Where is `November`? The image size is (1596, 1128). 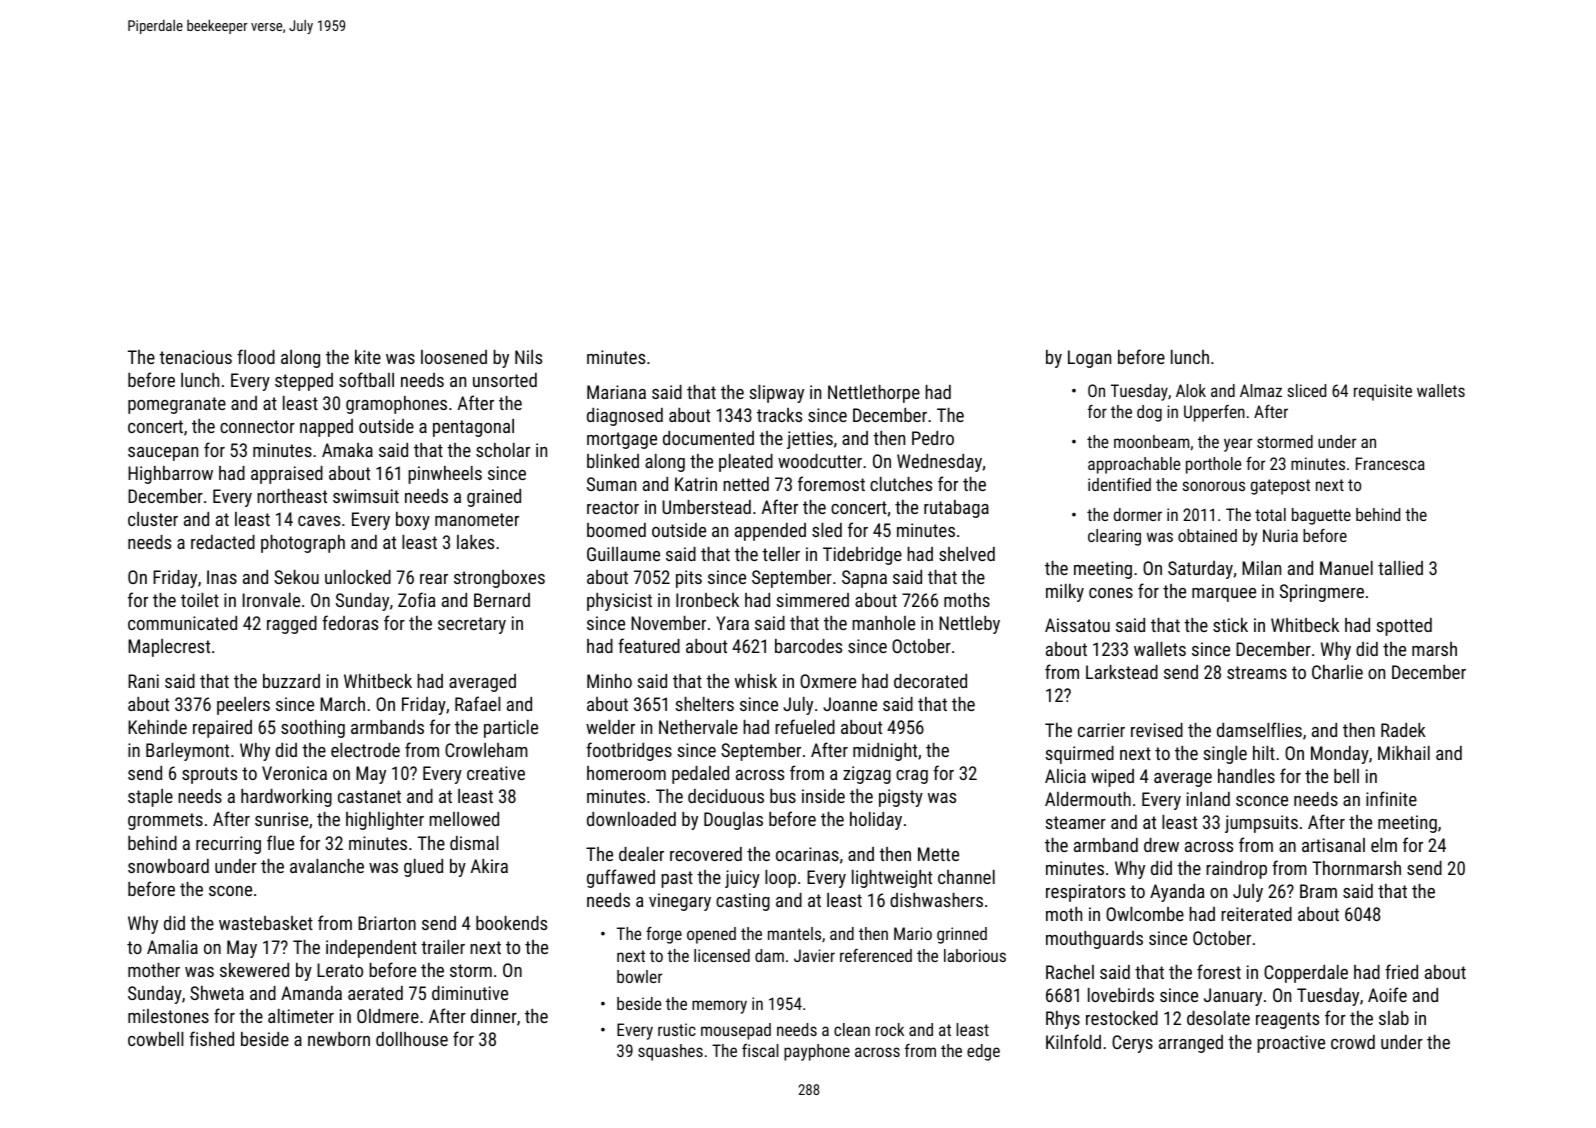 November is located at coordinates (668, 623).
